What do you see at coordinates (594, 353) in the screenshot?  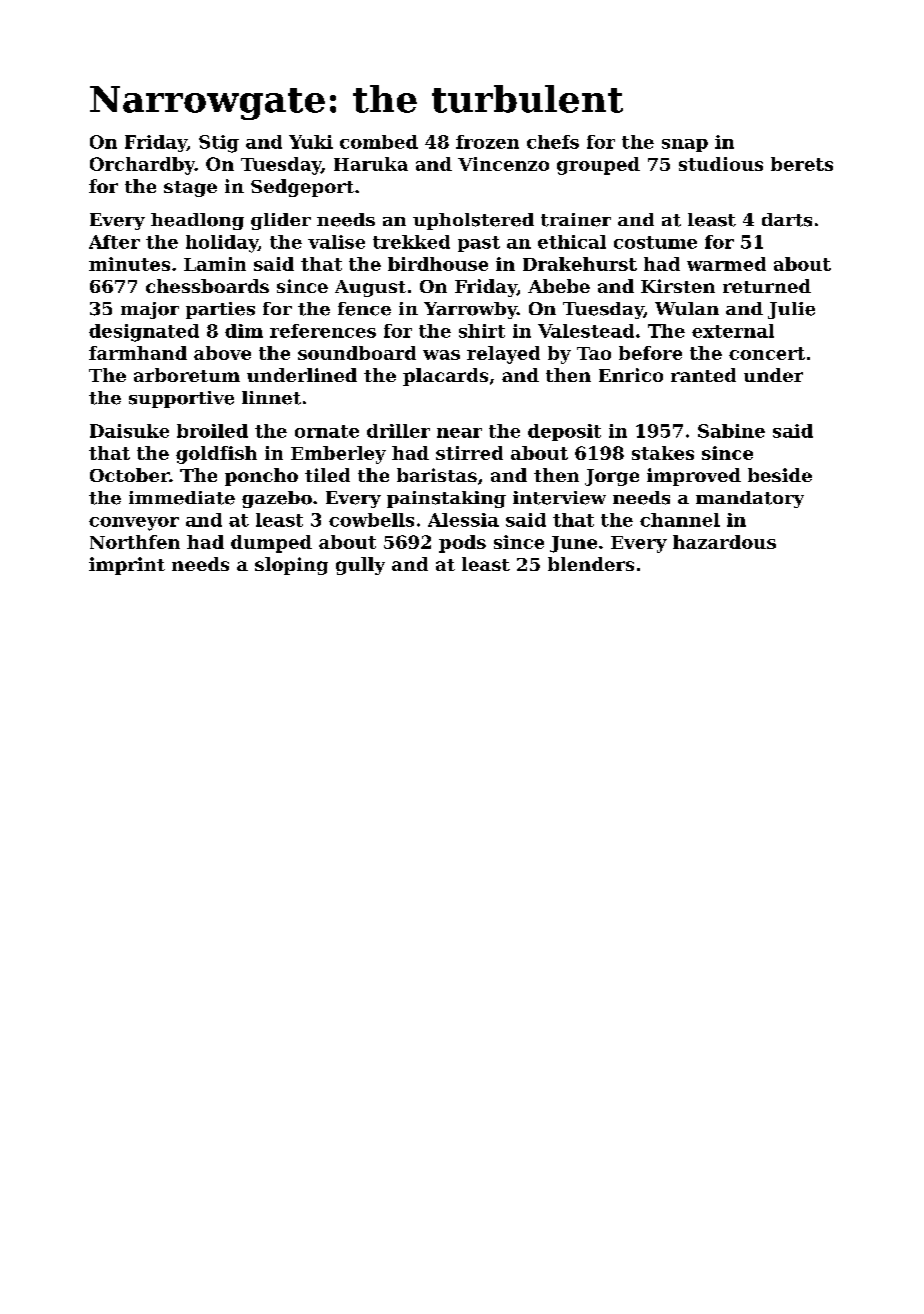 I see `Tao` at bounding box center [594, 353].
